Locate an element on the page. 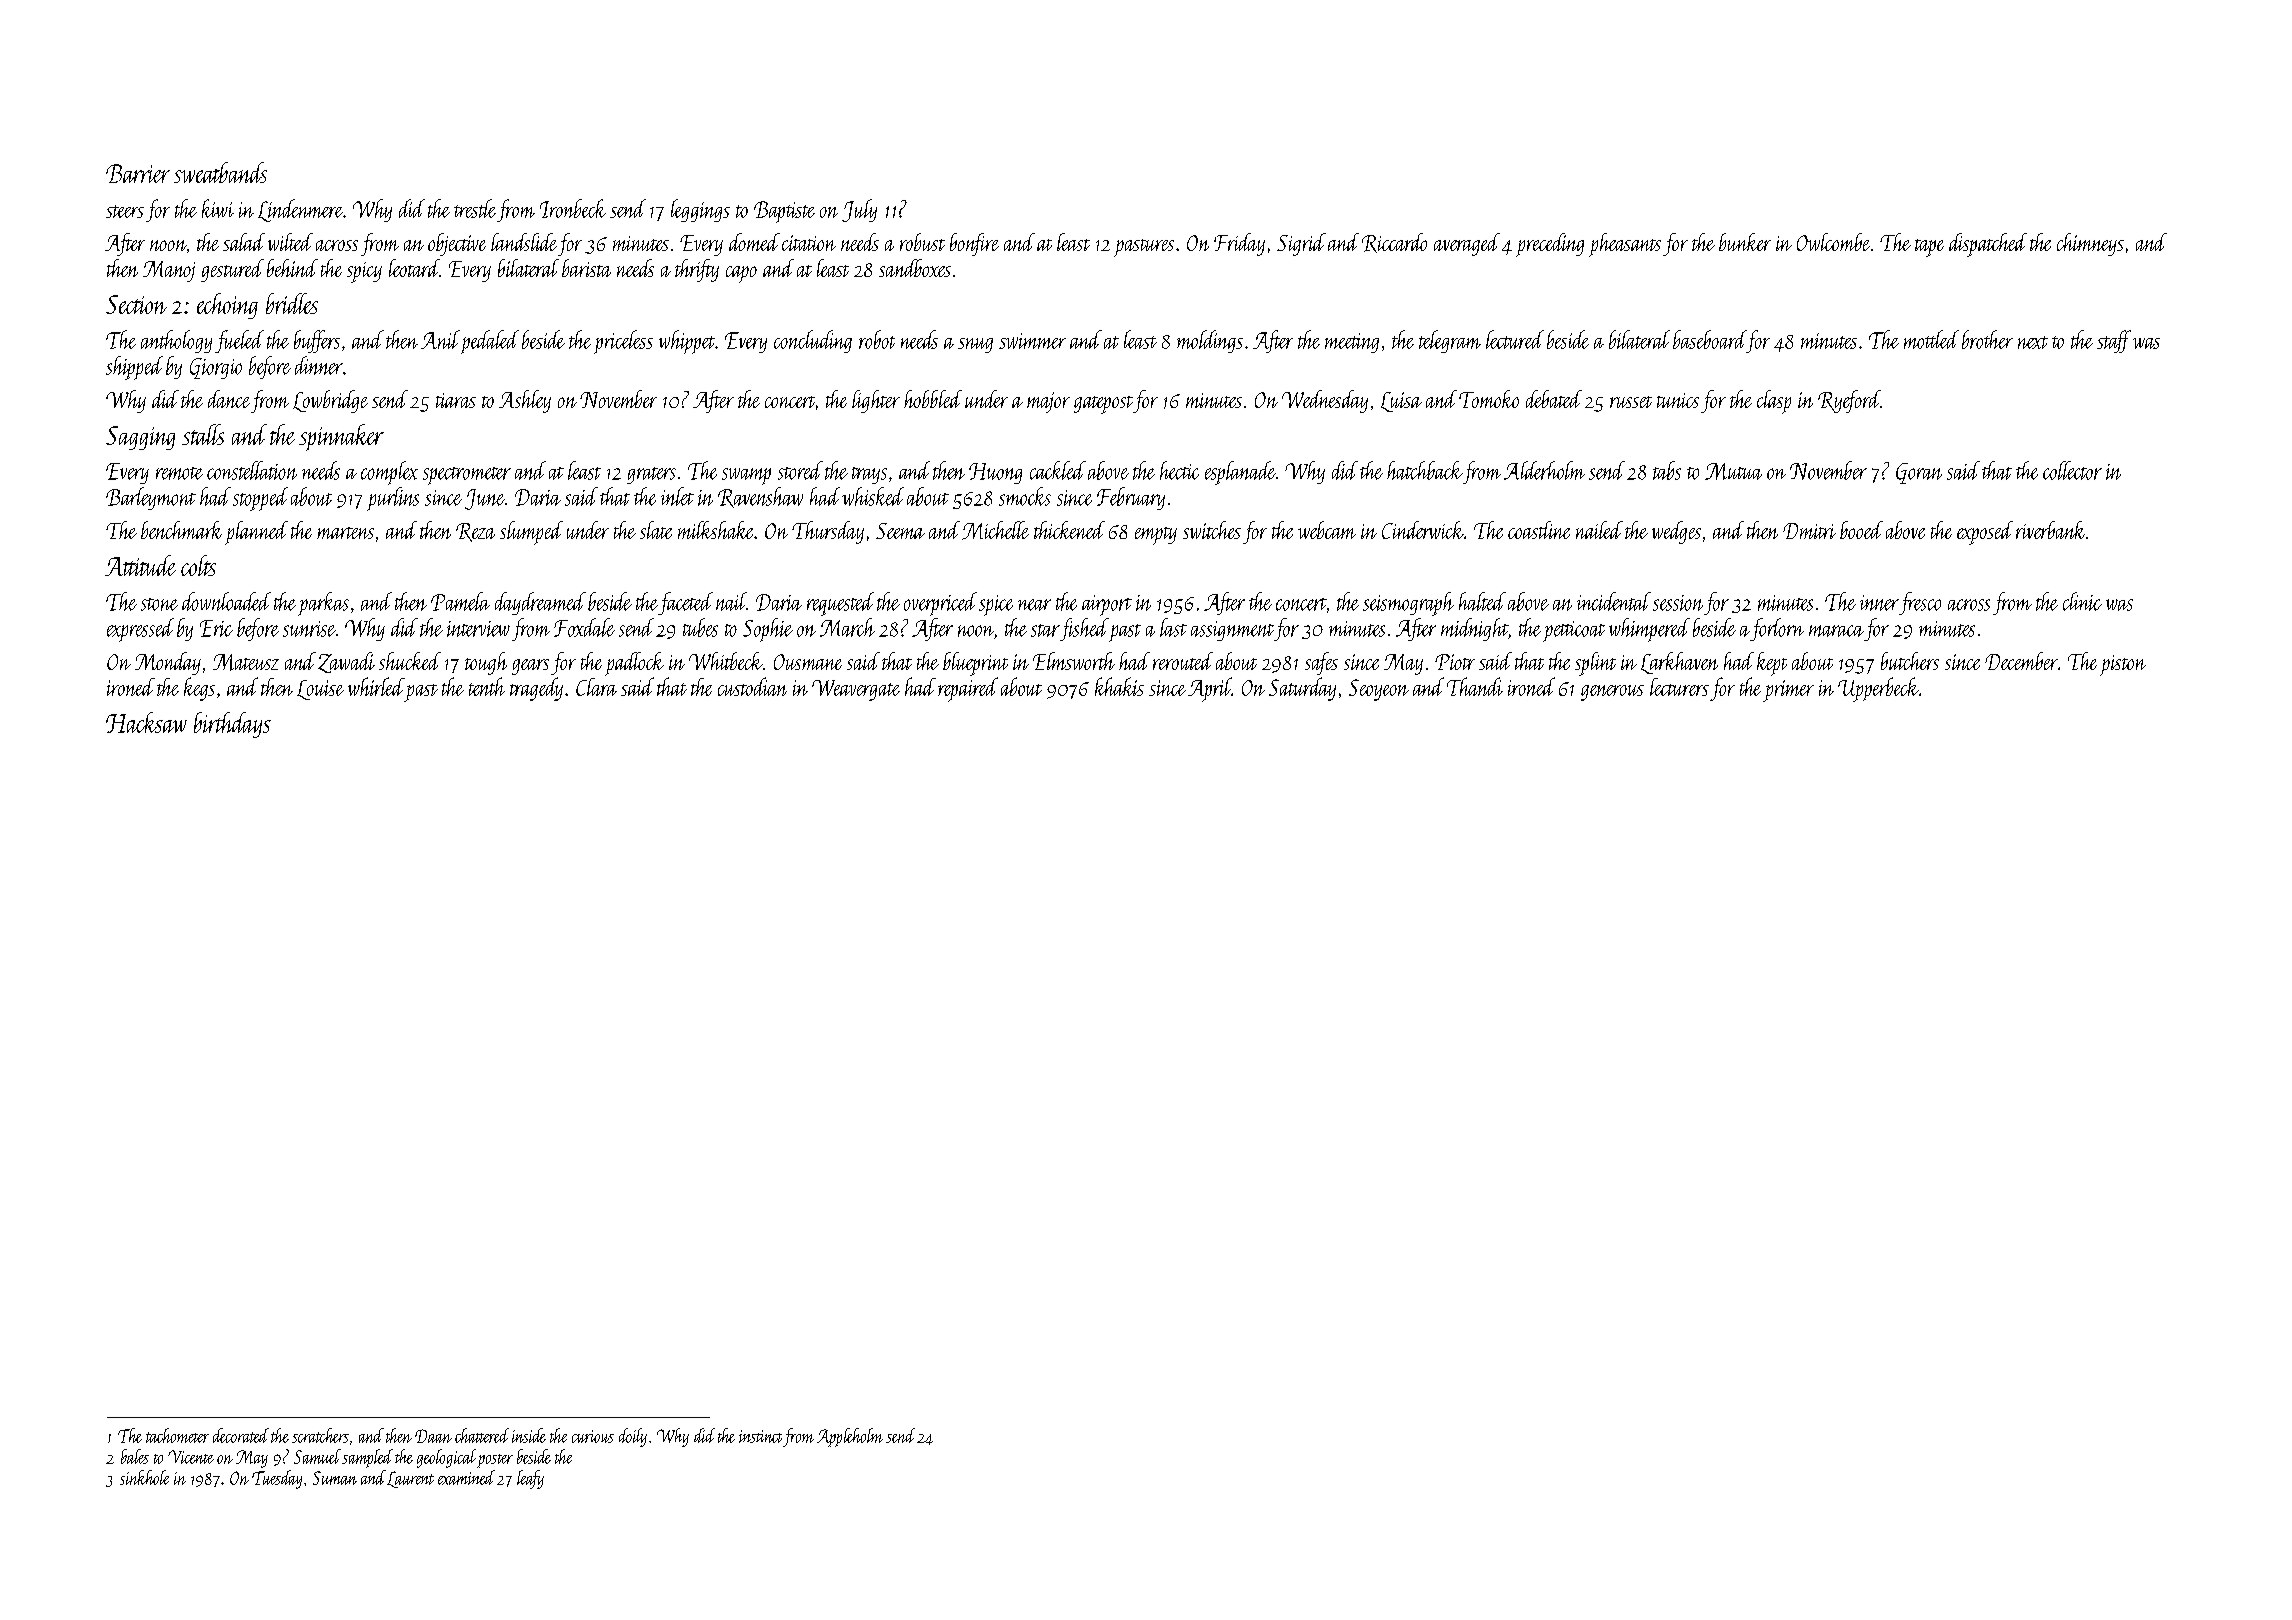 The image size is (2292, 1620). bunker is located at coordinates (1745, 242).
